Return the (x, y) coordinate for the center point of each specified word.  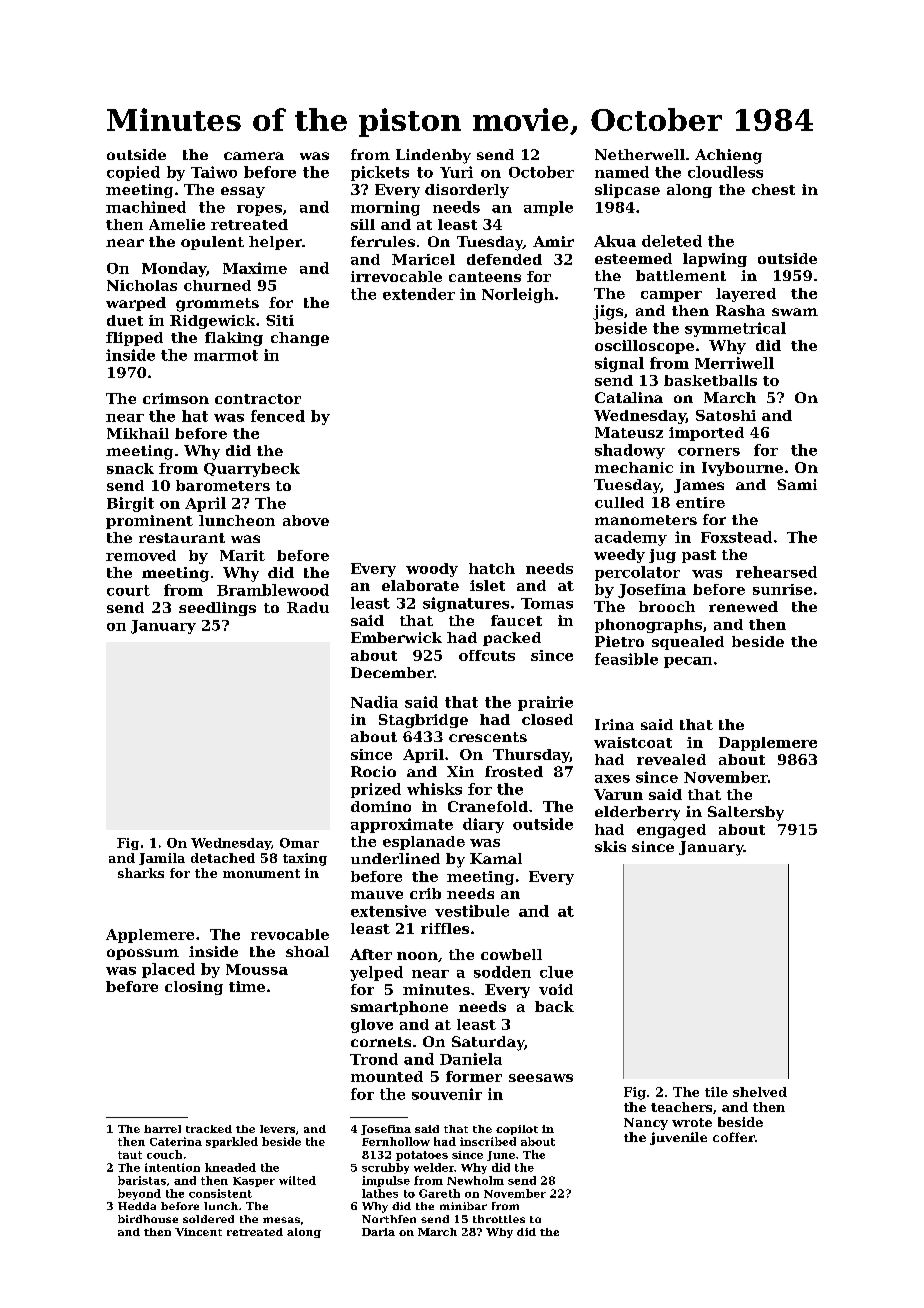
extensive (388, 911)
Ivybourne (742, 469)
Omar (299, 843)
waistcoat (633, 742)
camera (254, 156)
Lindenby (433, 156)
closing (194, 988)
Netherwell (640, 154)
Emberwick (396, 637)
